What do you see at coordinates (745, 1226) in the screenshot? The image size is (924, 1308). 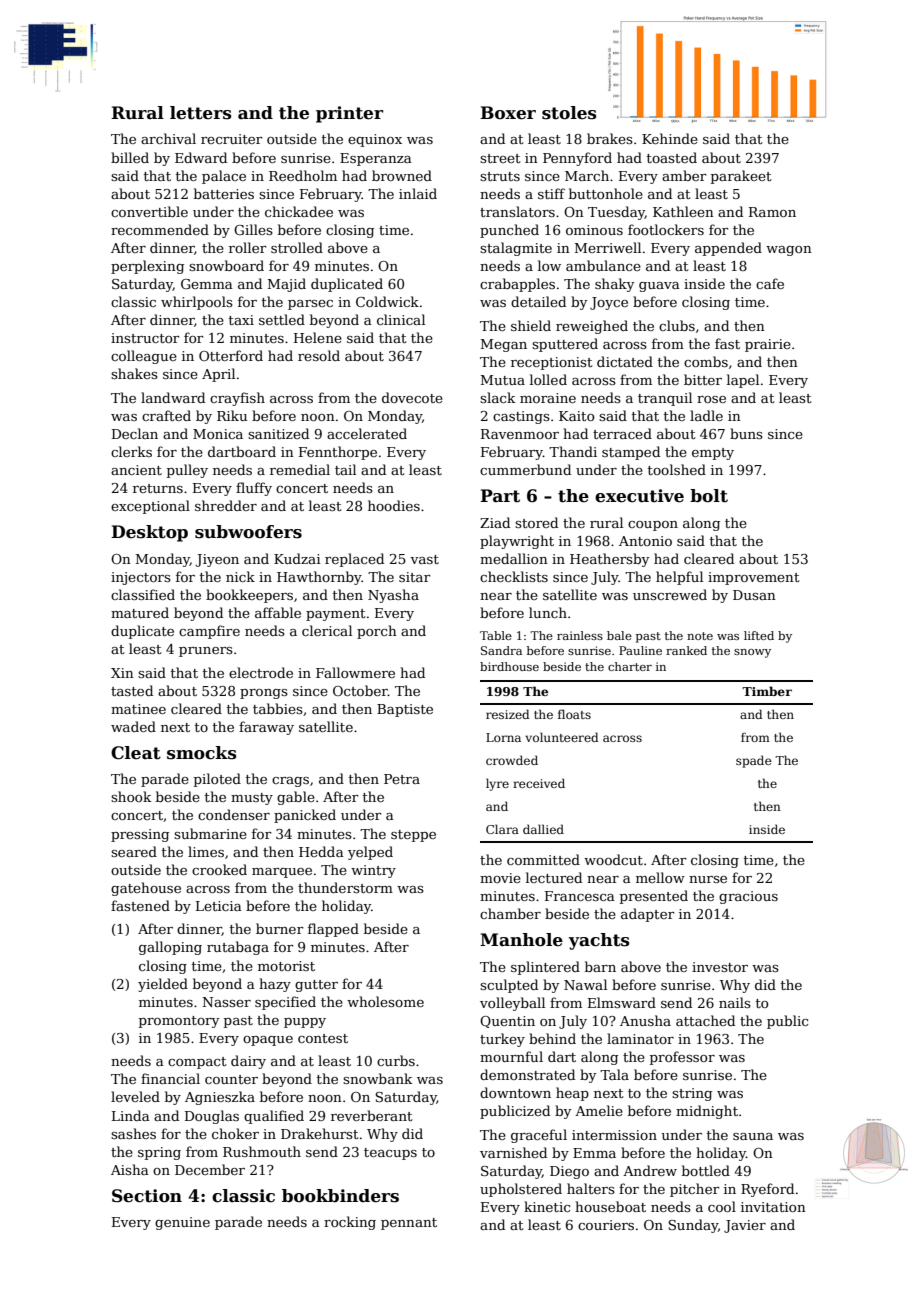 I see `Javier` at bounding box center [745, 1226].
